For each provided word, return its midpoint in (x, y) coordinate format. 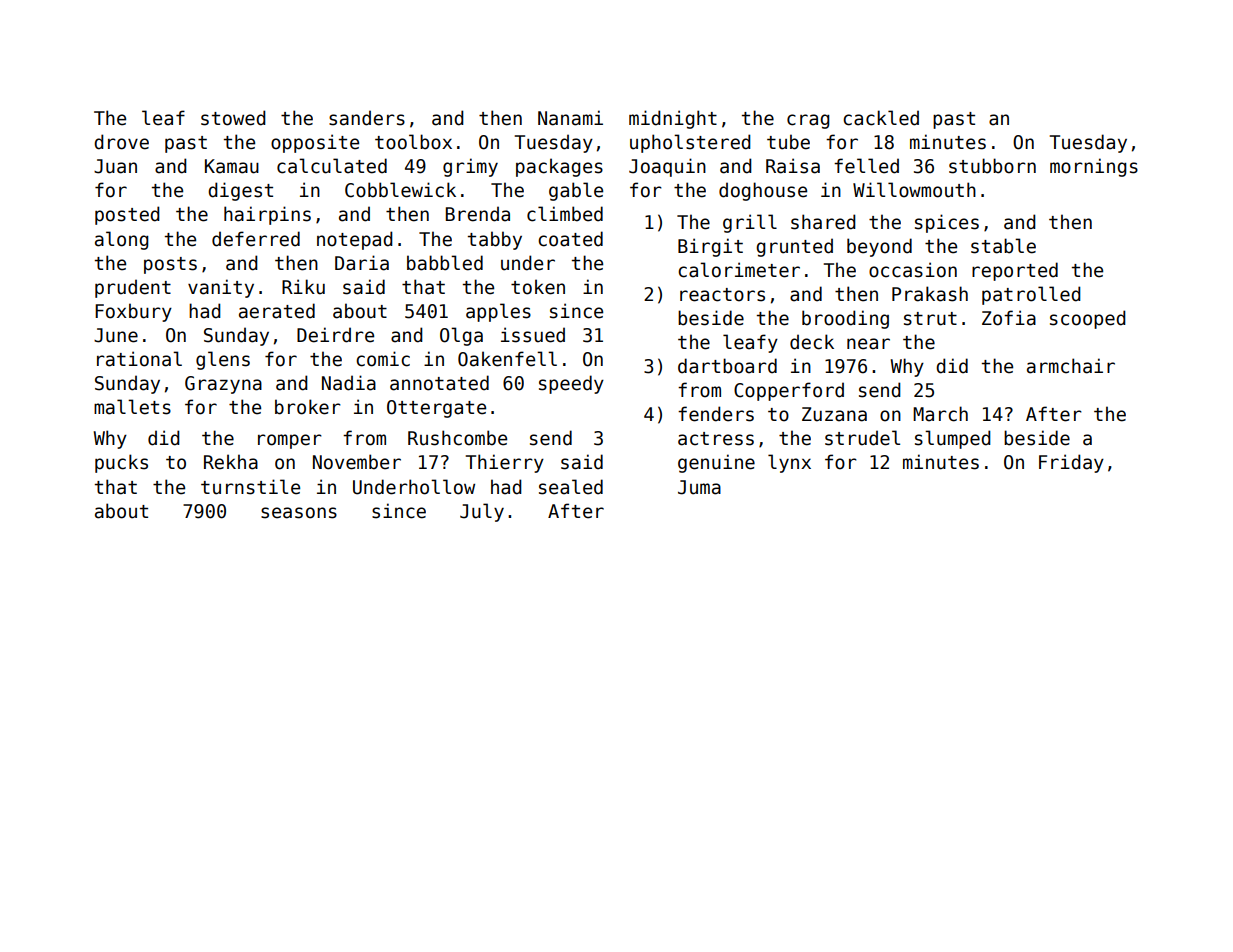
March (940, 414)
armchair (1071, 366)
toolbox (413, 142)
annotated (439, 383)
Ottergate (436, 409)
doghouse (763, 191)
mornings (1094, 167)
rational (139, 359)
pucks (121, 463)
